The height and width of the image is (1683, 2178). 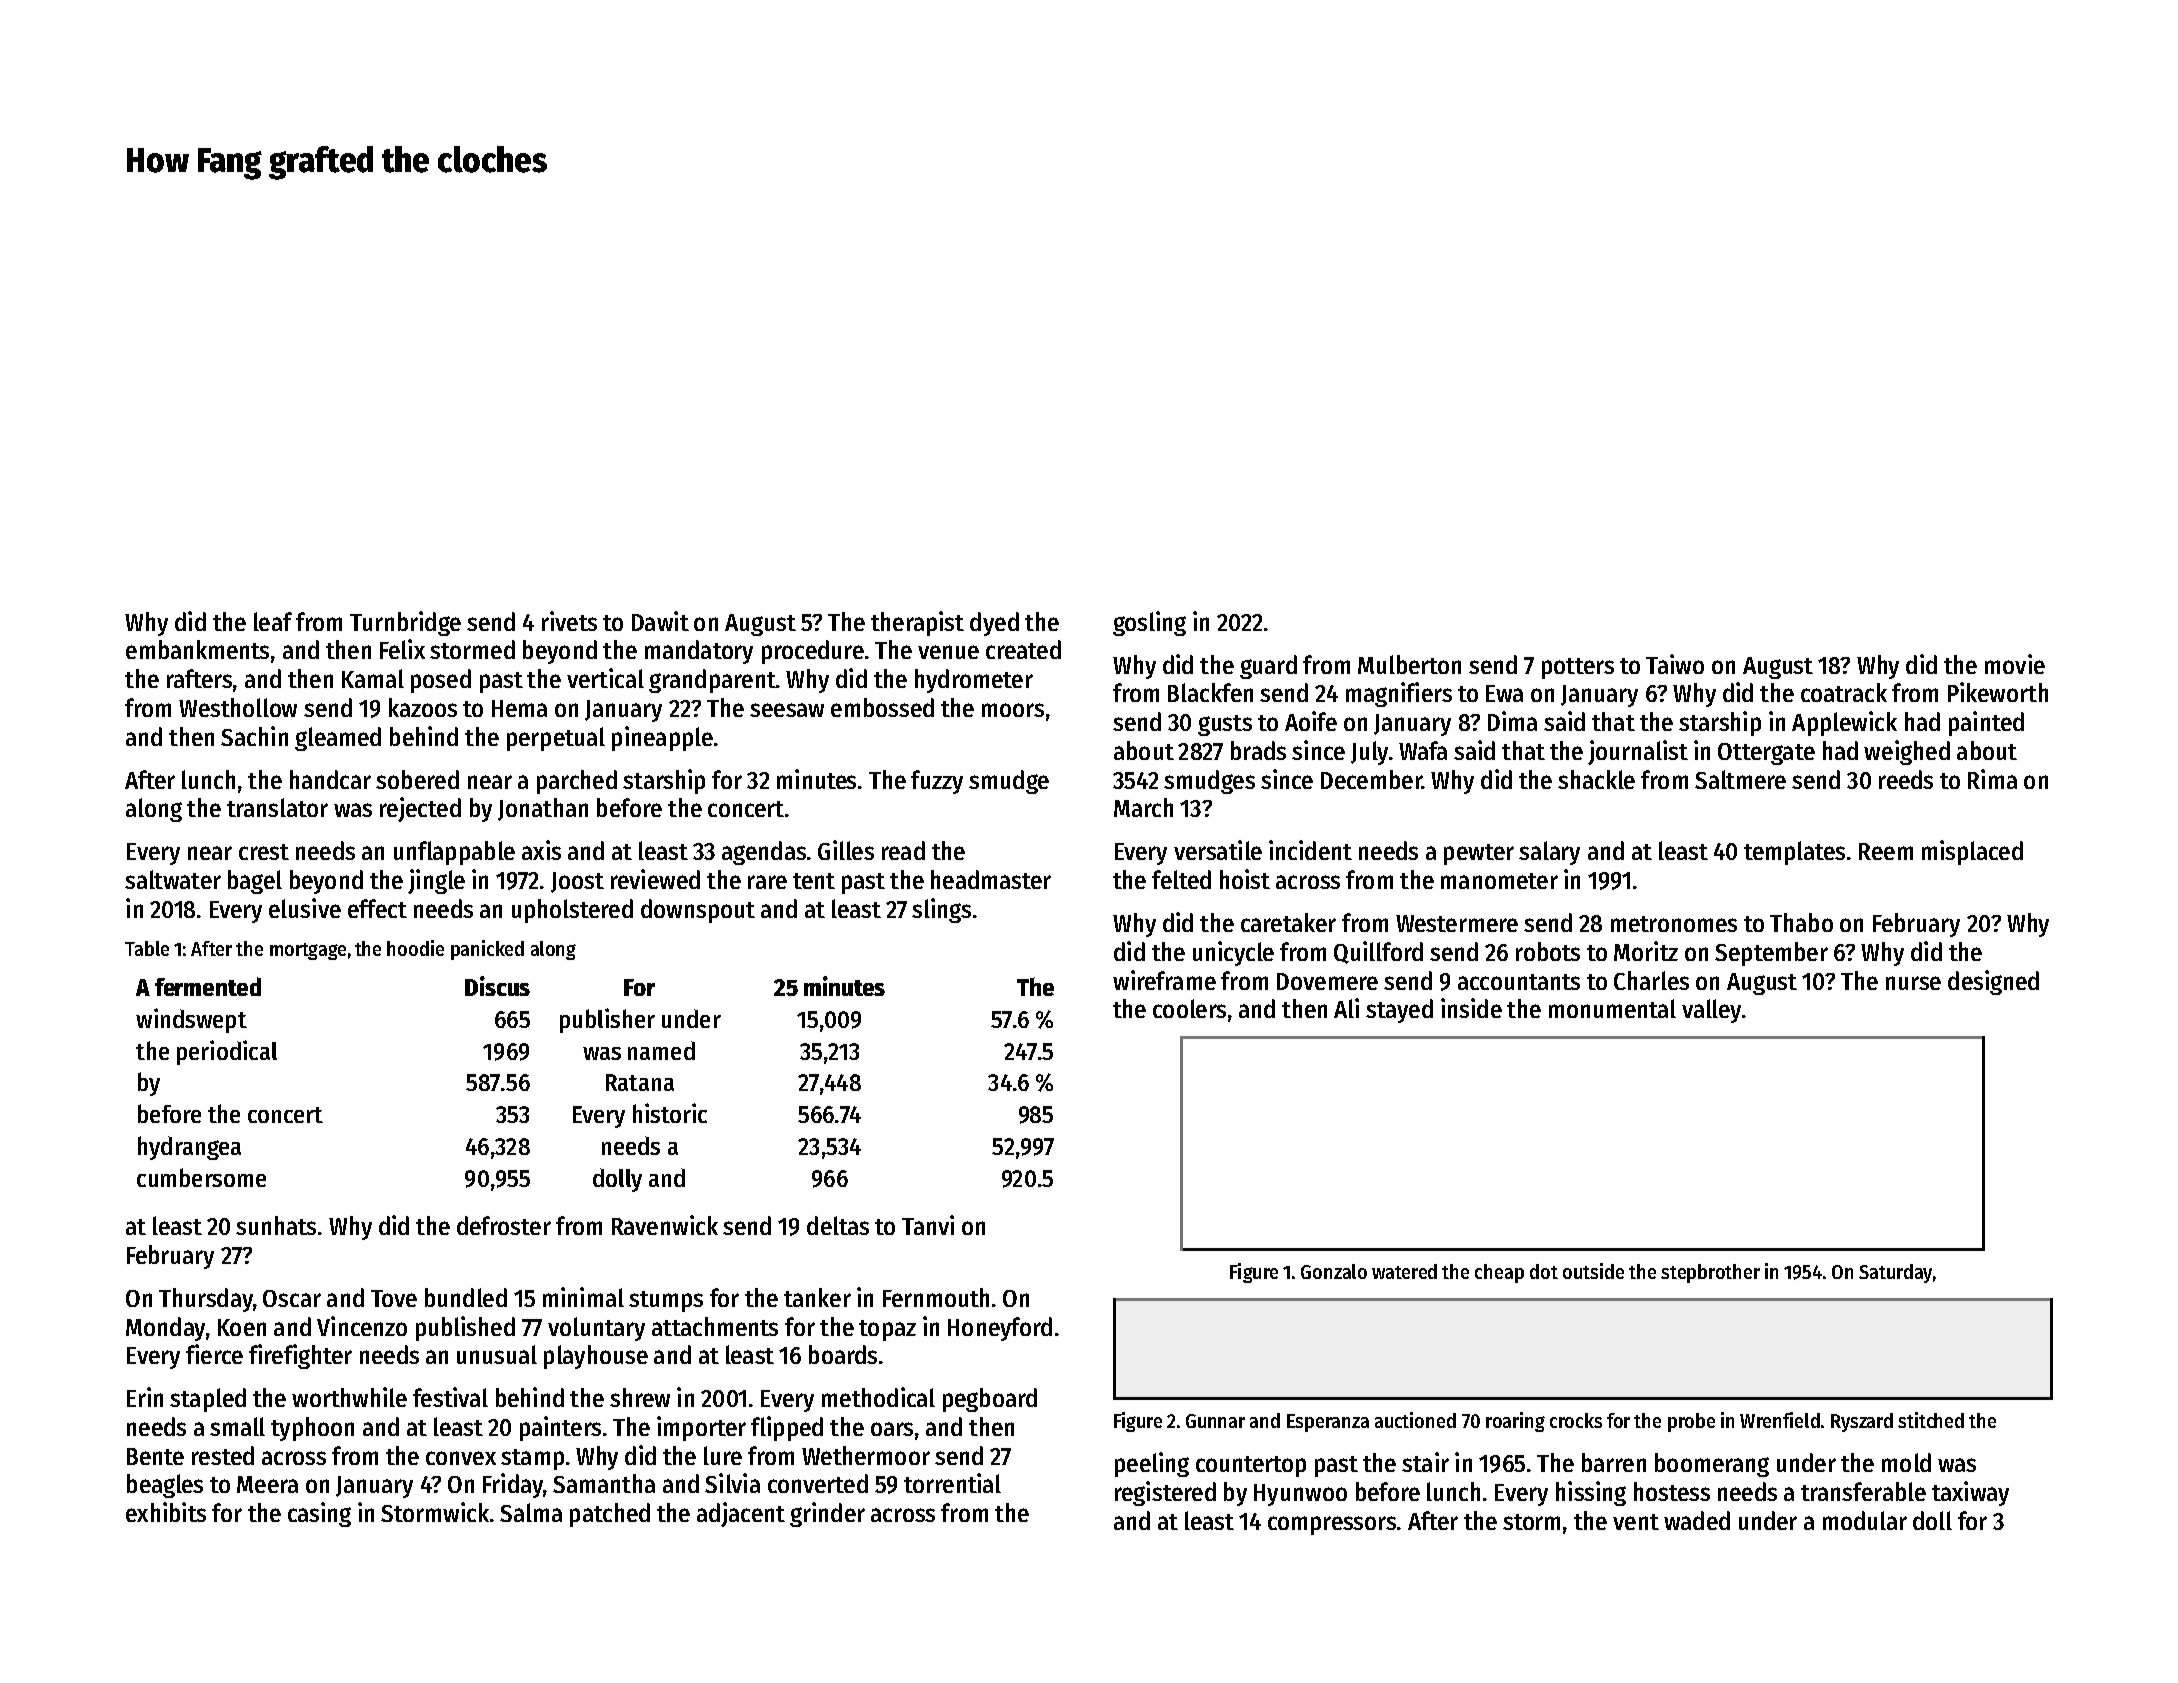 What do you see at coordinates (1149, 623) in the image?
I see `gosling` at bounding box center [1149, 623].
